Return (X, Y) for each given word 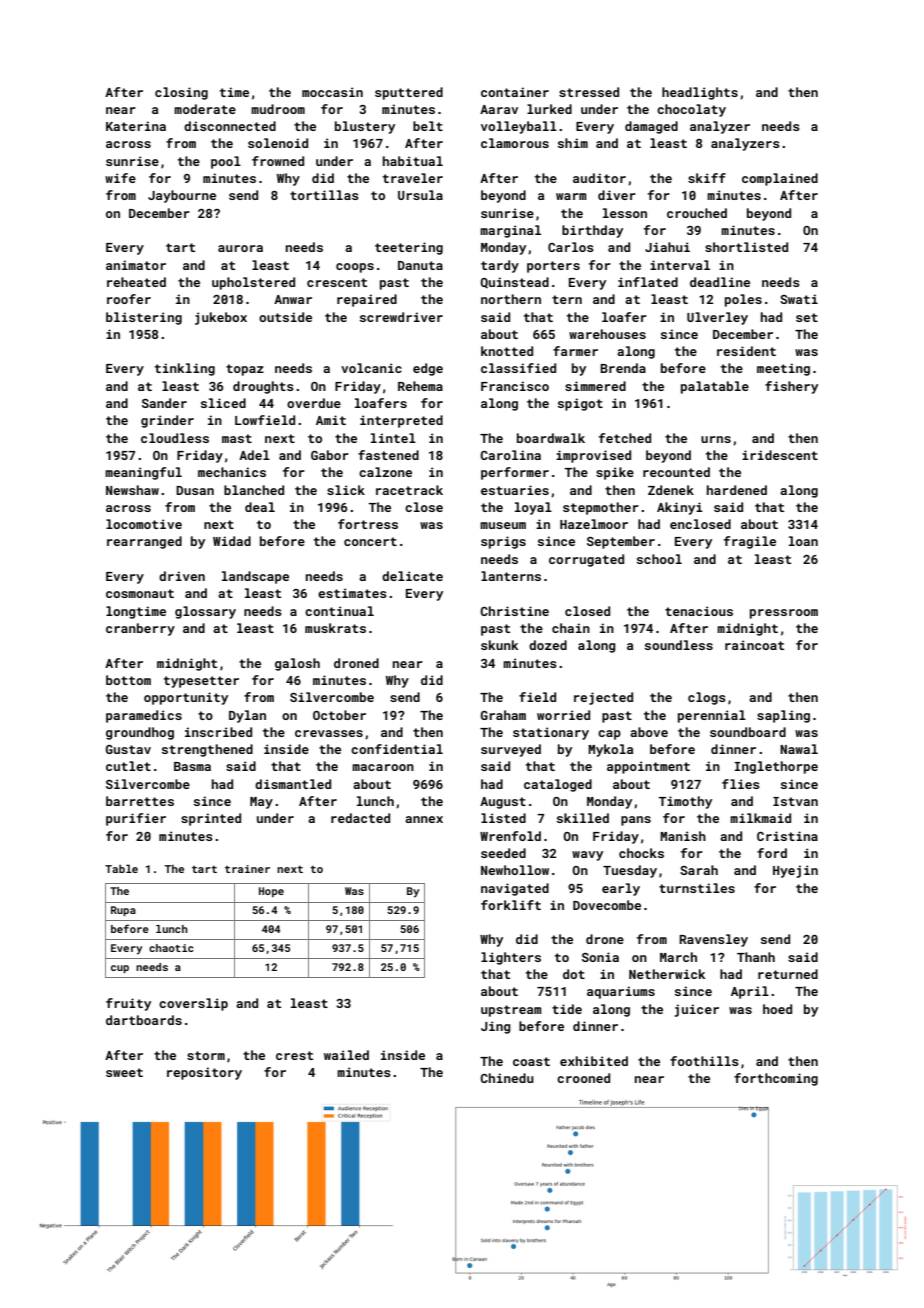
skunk (499, 645)
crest (294, 1055)
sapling (783, 716)
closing (181, 93)
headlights (700, 93)
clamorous (515, 143)
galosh (297, 664)
